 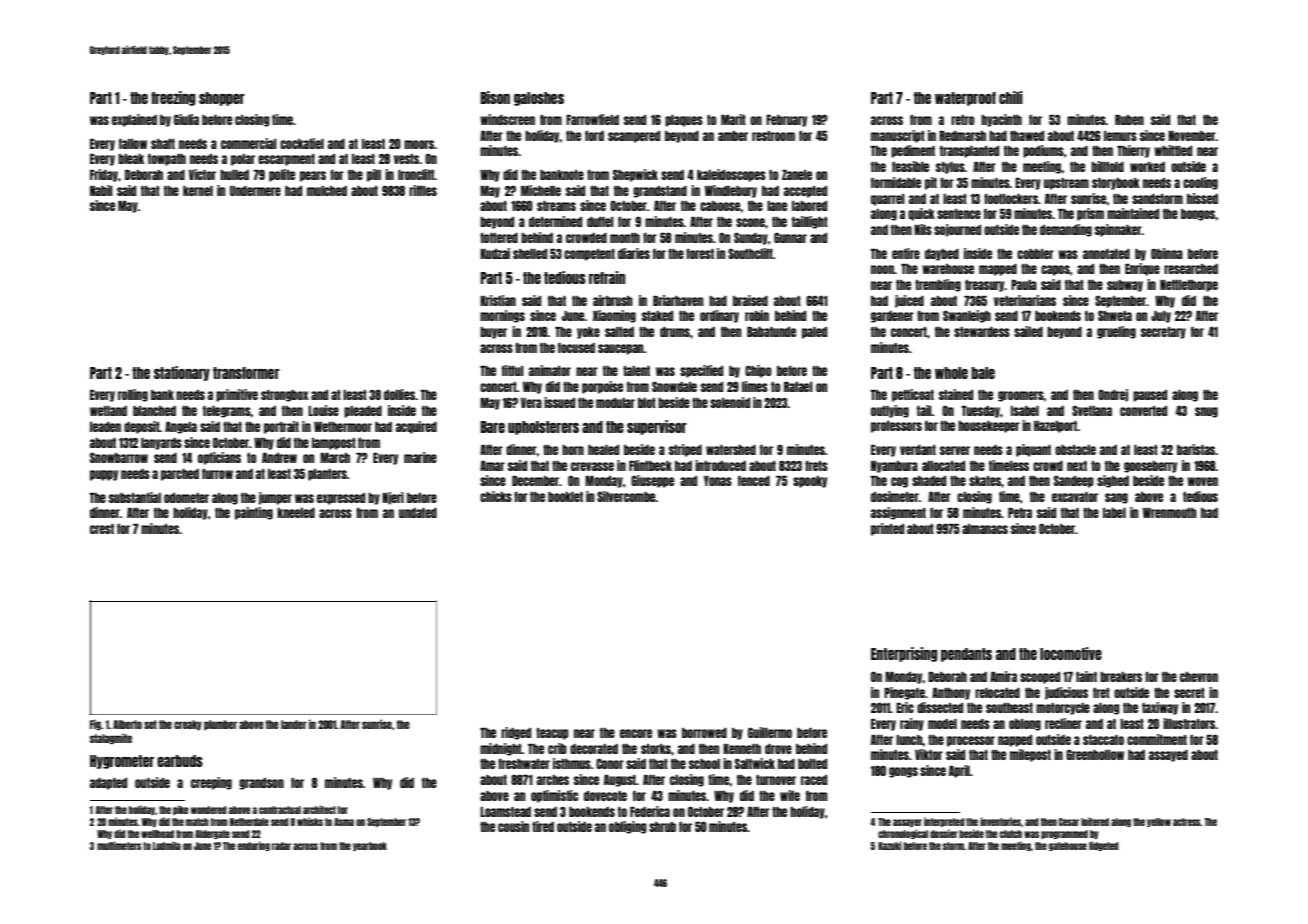 I want to click on Bison, so click(x=495, y=97).
